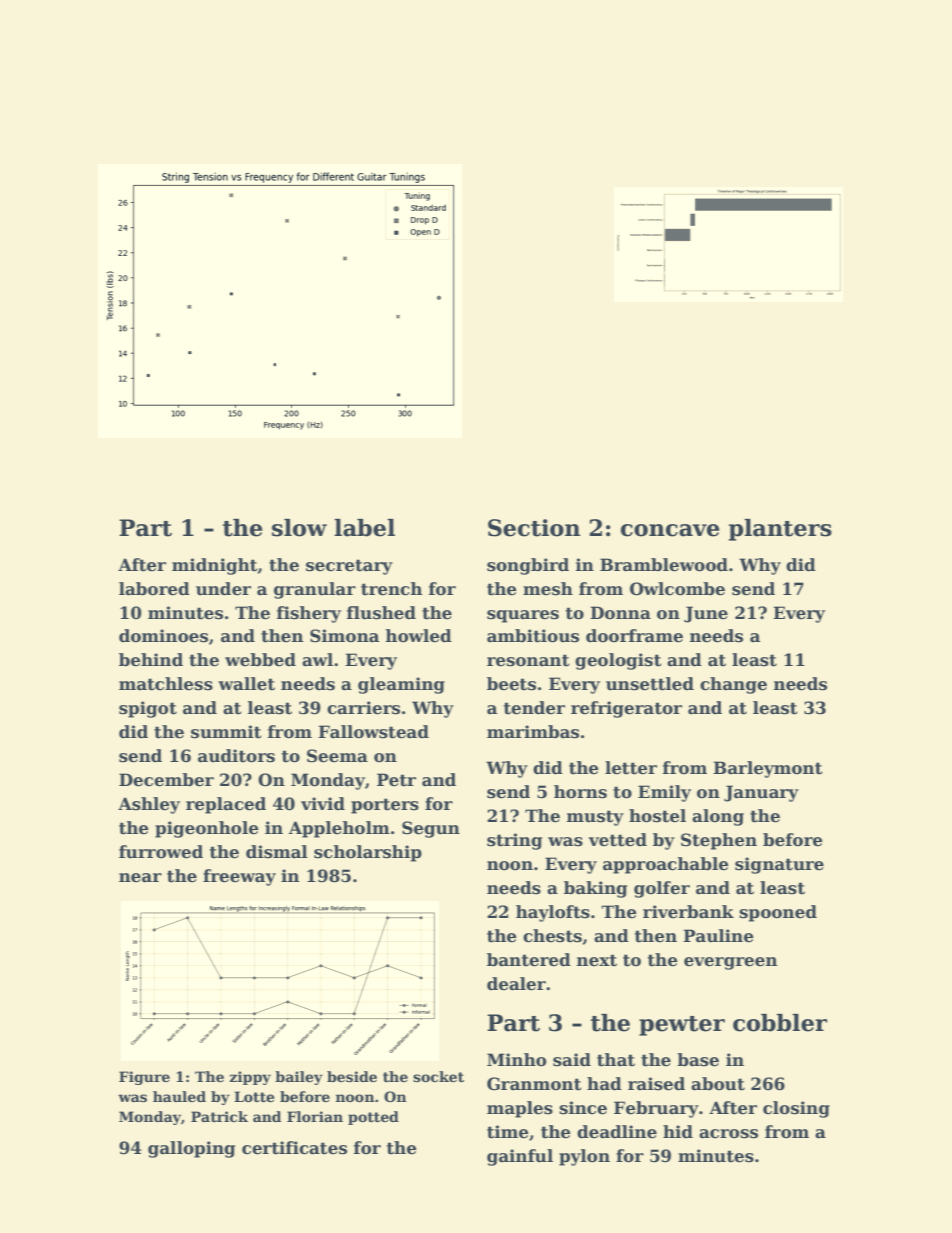  I want to click on midnight, so click(215, 566).
